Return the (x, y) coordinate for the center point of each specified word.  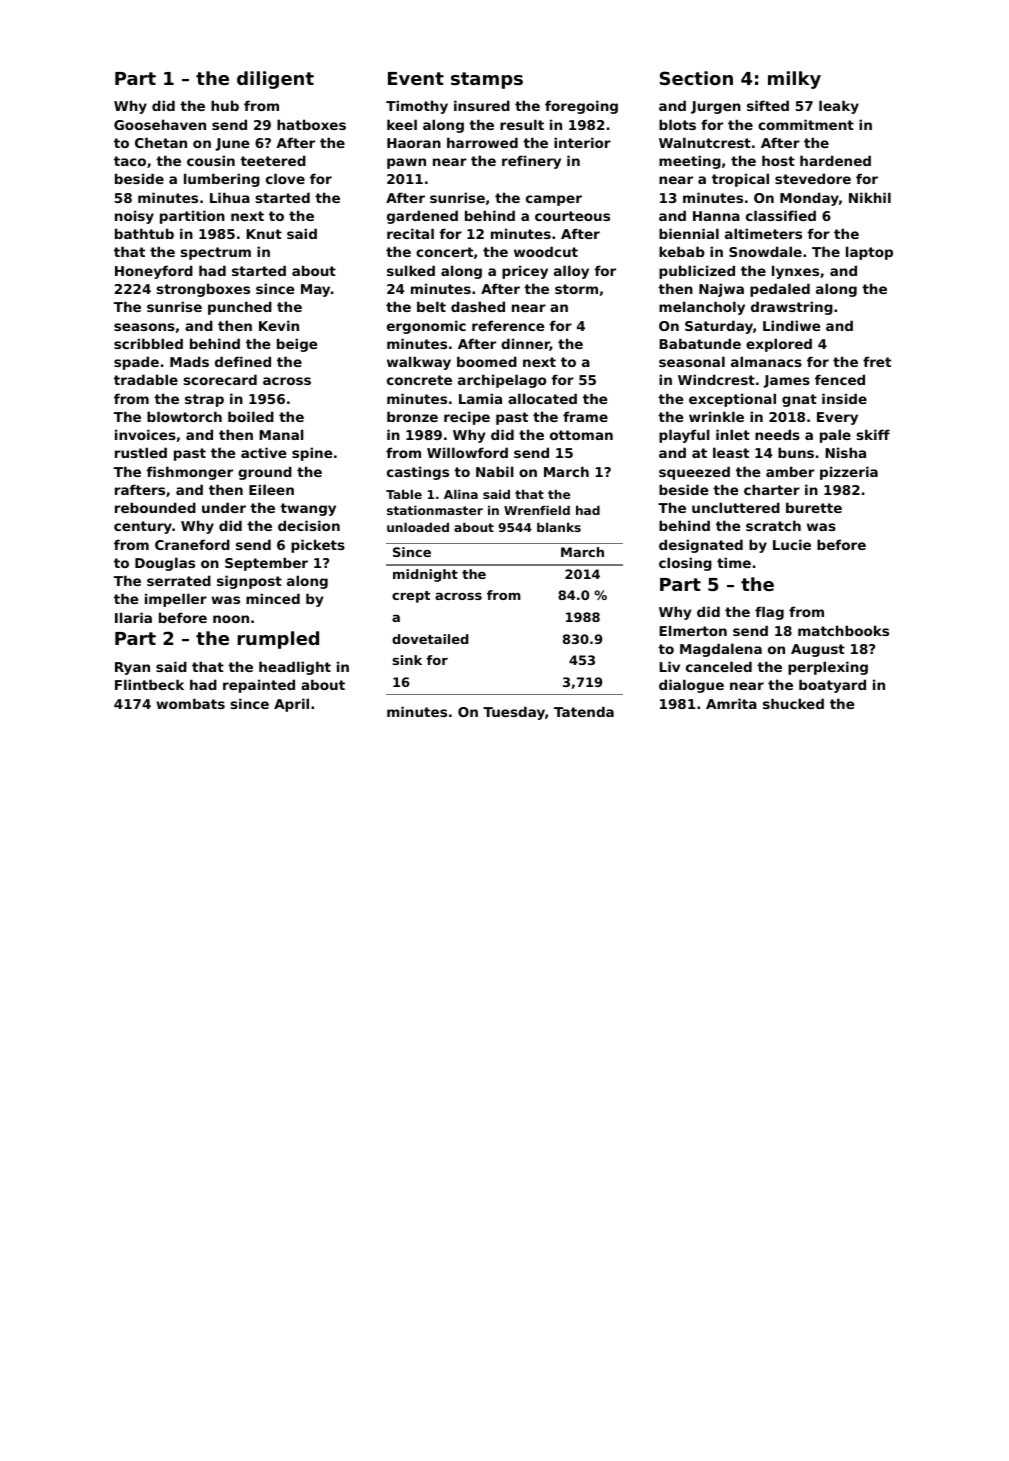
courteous (572, 216)
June (232, 144)
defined (243, 361)
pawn (406, 163)
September (266, 564)
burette (814, 507)
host (778, 160)
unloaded (418, 527)
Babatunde (700, 343)
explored (779, 345)
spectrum (215, 253)
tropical (740, 180)
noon (231, 619)
